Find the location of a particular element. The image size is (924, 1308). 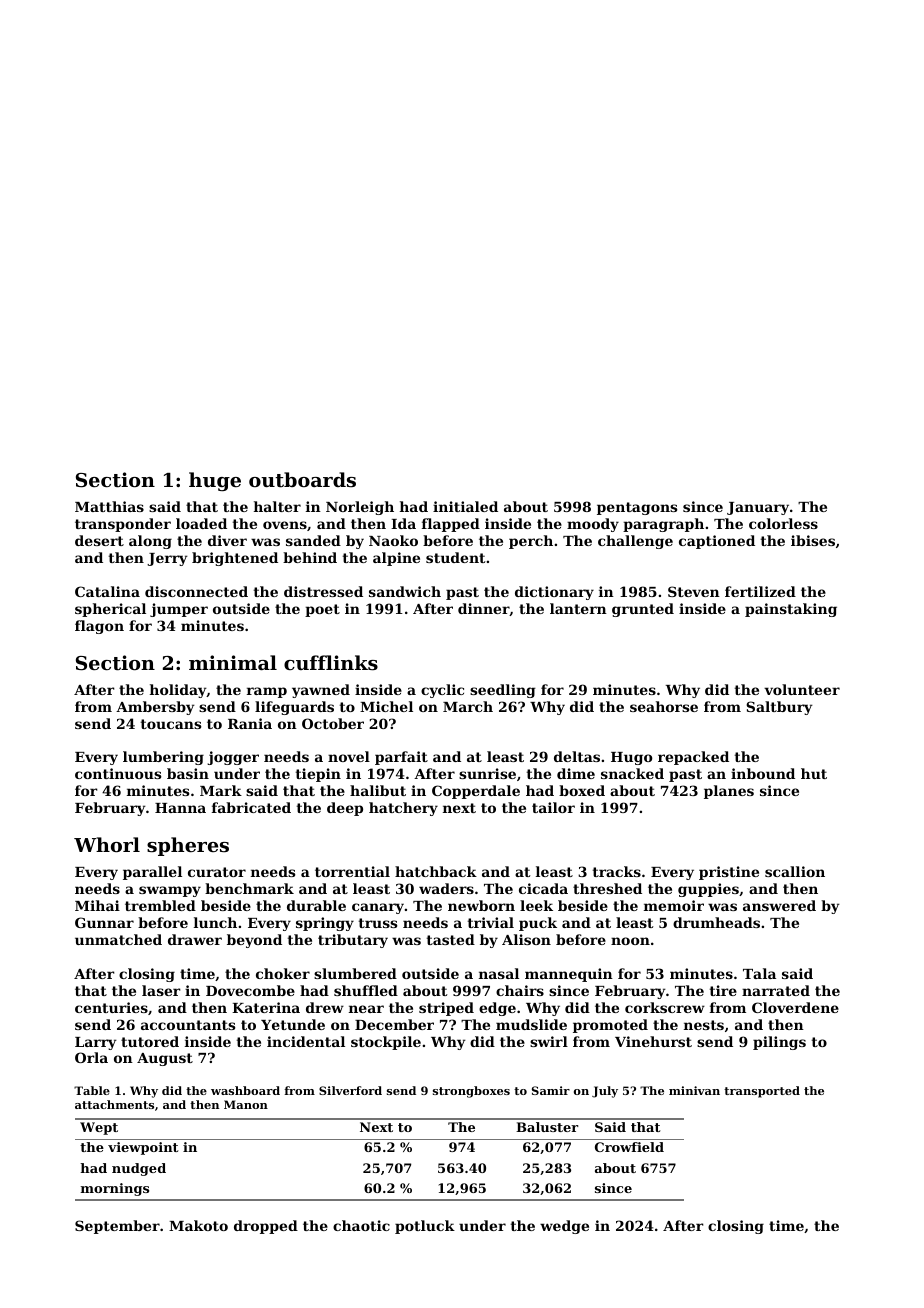

strongboxes is located at coordinates (471, 1092).
